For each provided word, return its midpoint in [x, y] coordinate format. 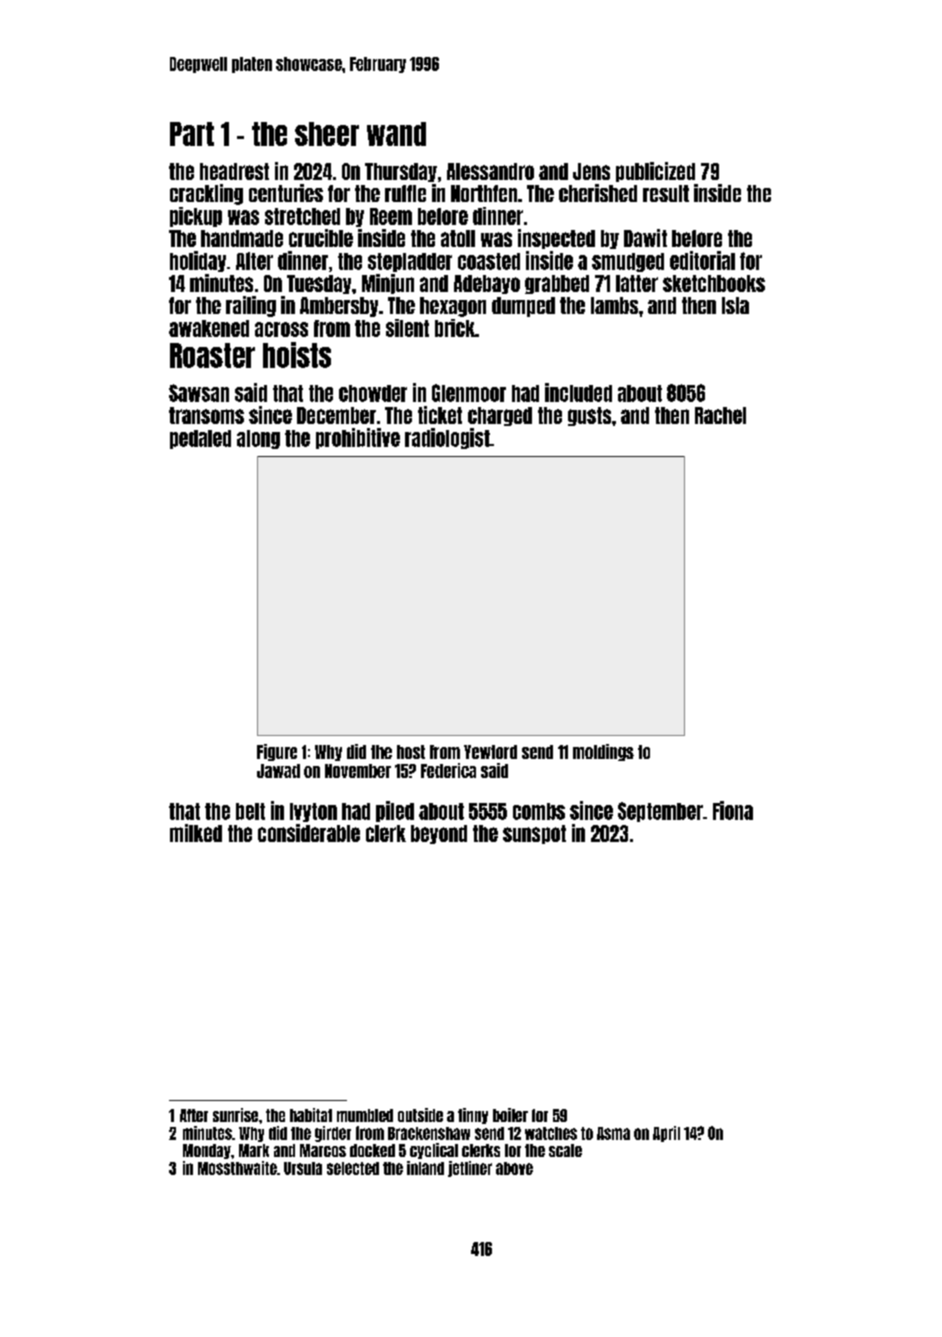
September [660, 812]
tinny [473, 1116]
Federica [448, 770]
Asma [613, 1133]
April [666, 1134]
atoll [458, 238]
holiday [198, 261]
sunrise [235, 1115]
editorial [702, 260]
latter [637, 283]
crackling [206, 194]
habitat [311, 1115]
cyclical [434, 1151]
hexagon [453, 307]
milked [196, 833]
